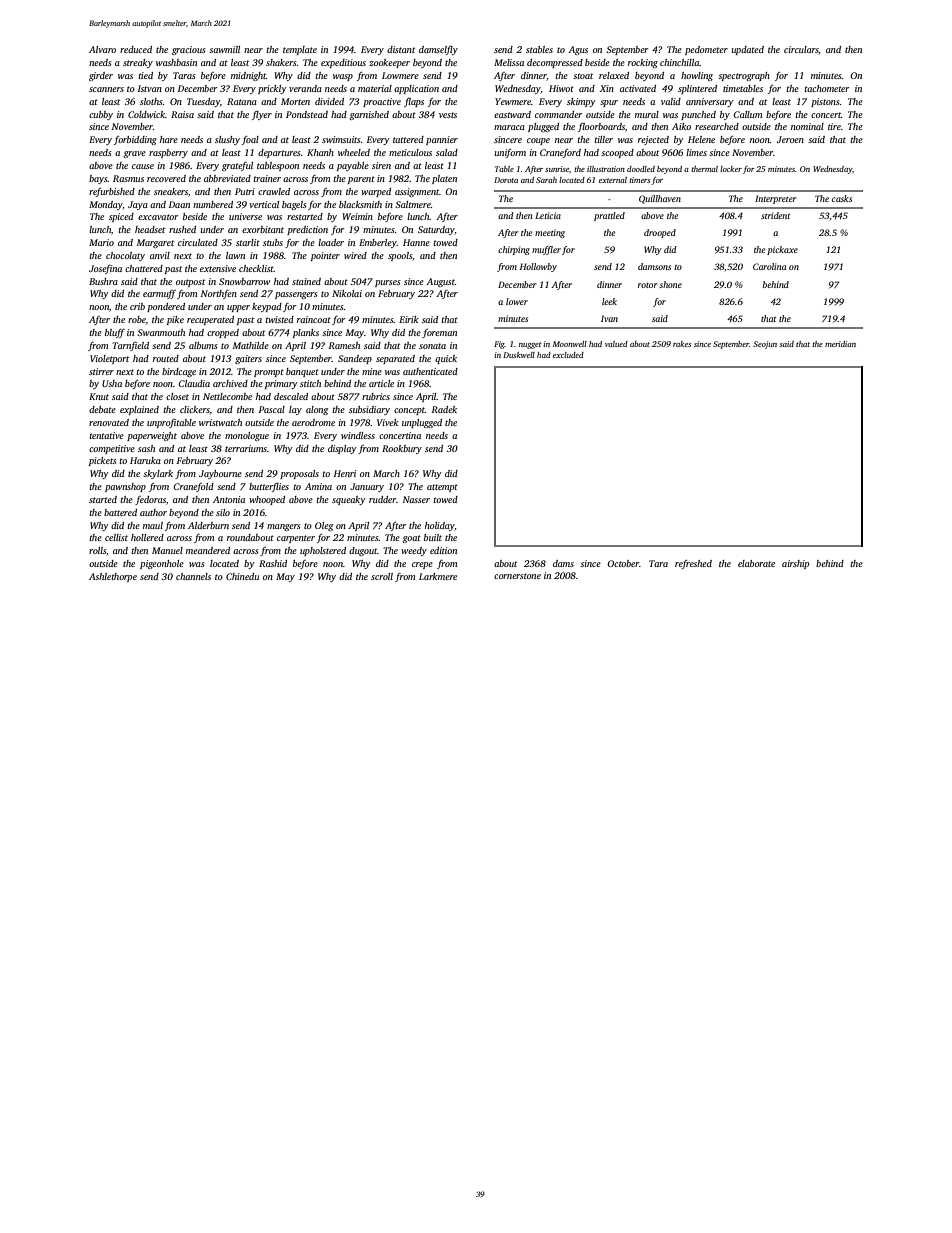 This screenshot has width=952, height=1233. Describe the element at coordinates (697, 76) in the screenshot. I see `howling` at that location.
